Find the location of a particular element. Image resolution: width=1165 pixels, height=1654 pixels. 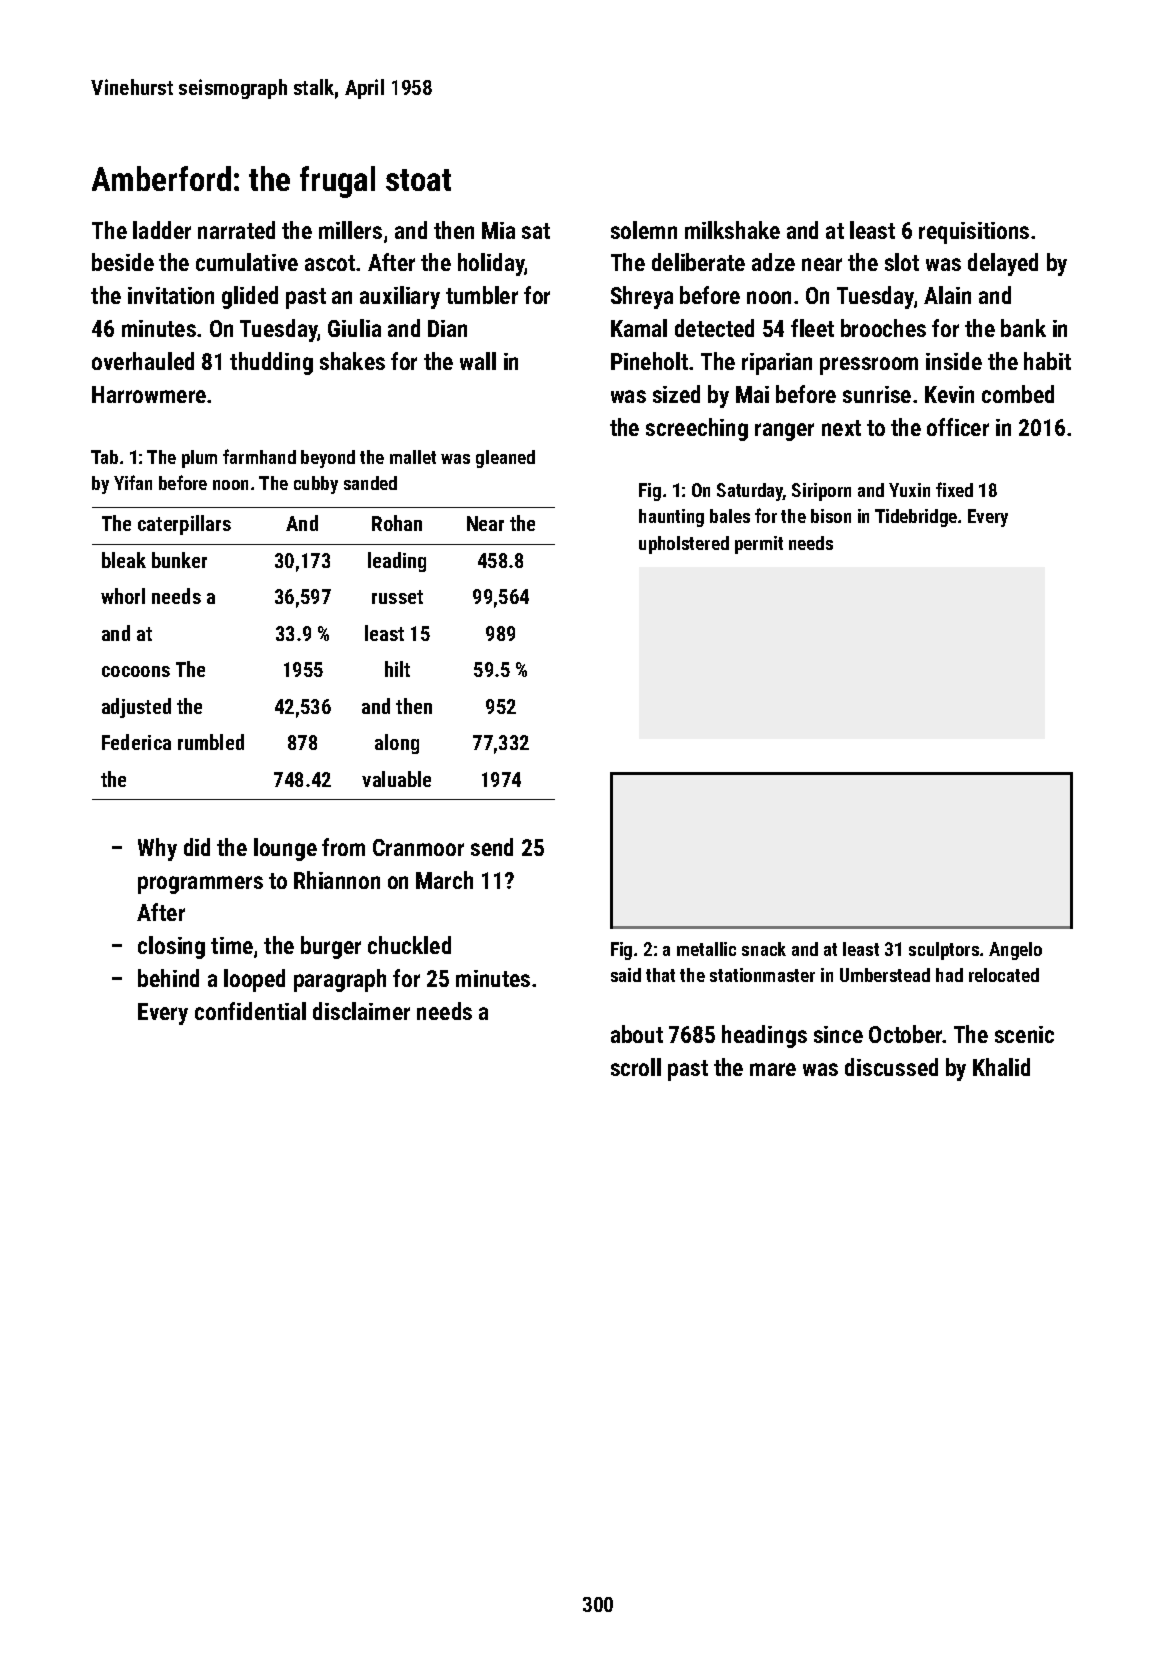

confidential is located at coordinates (250, 1011).
